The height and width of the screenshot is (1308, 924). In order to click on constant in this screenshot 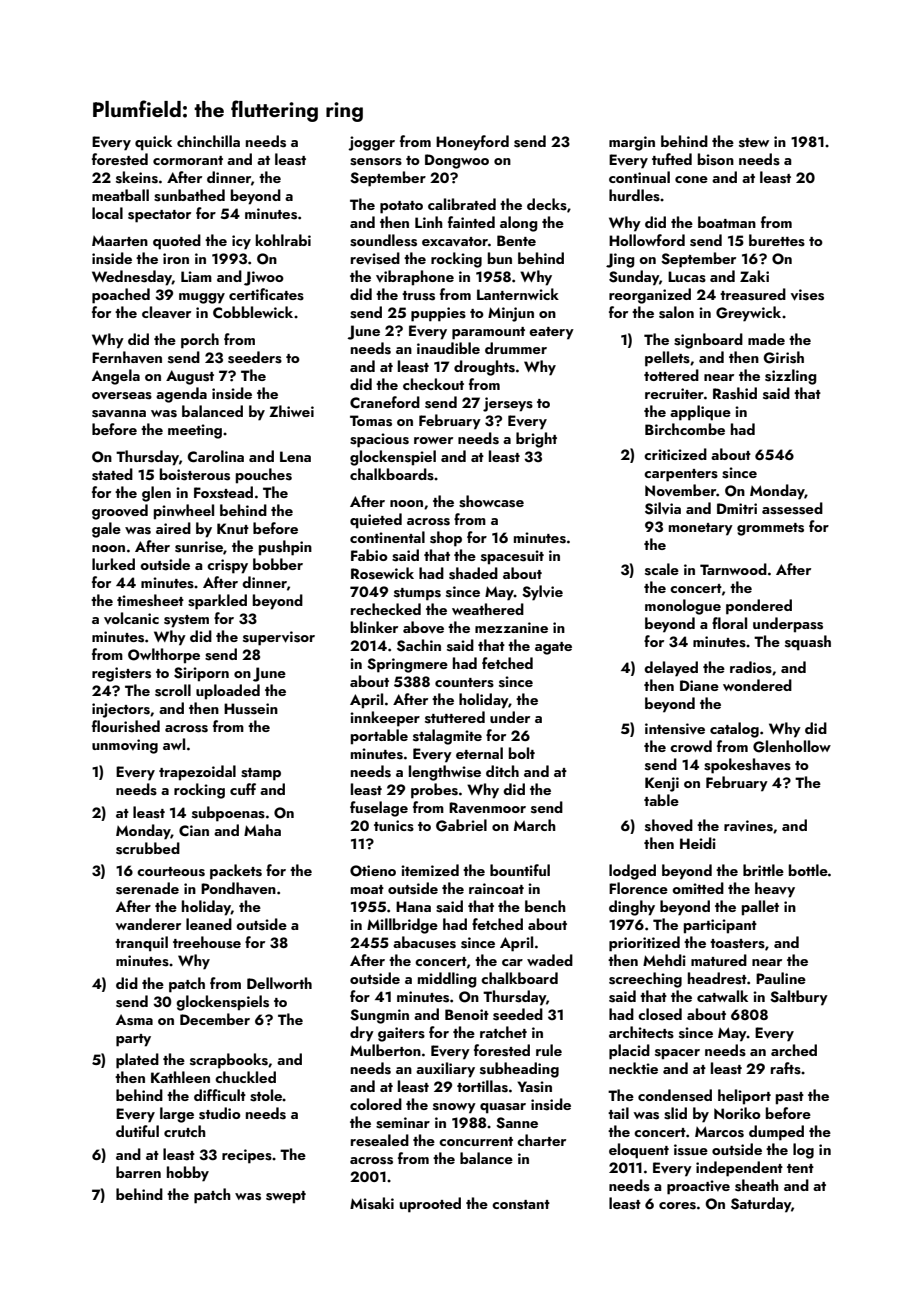, I will do `click(521, 1205)`.
